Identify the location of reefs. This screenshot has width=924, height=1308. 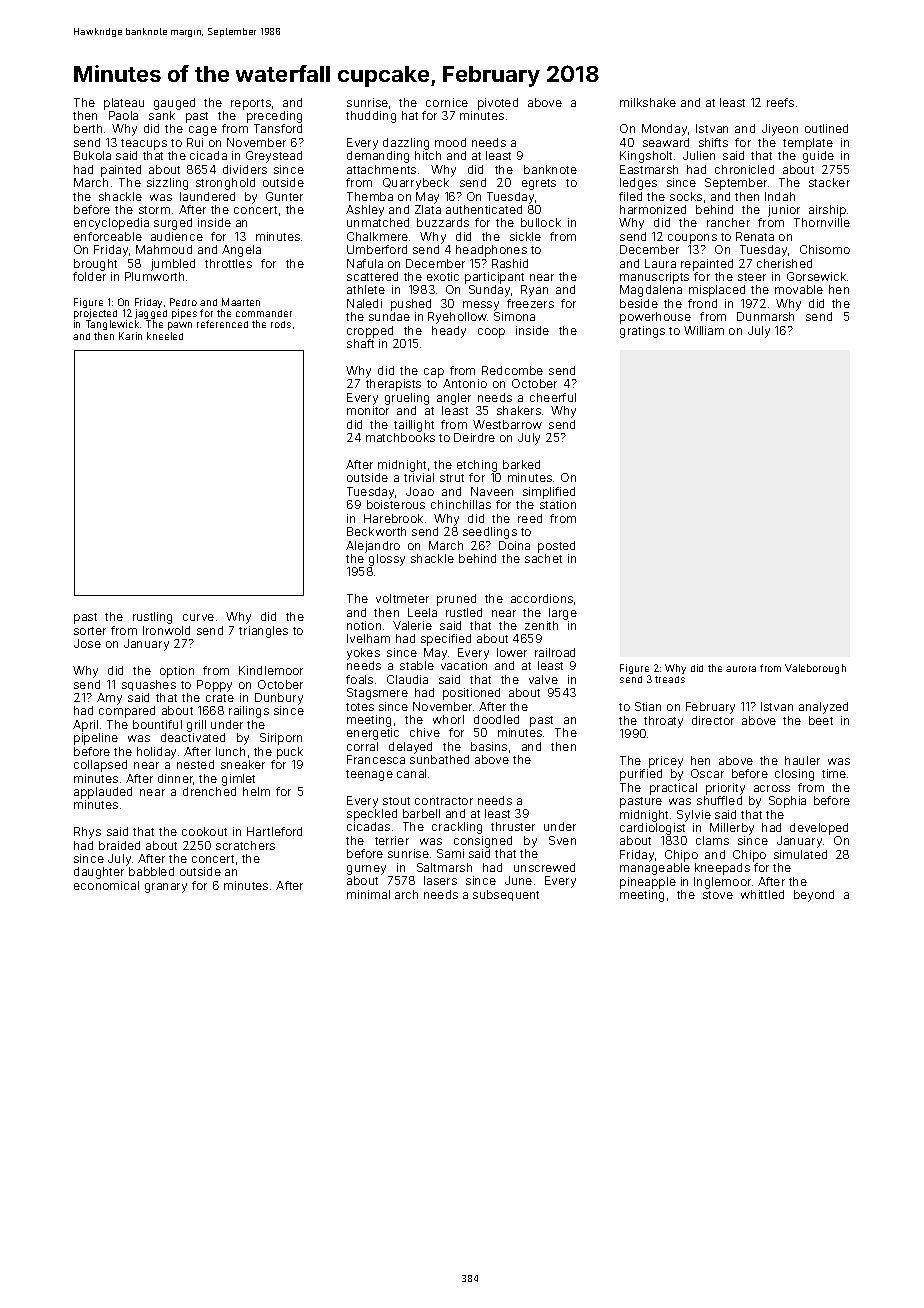
(780, 102).
